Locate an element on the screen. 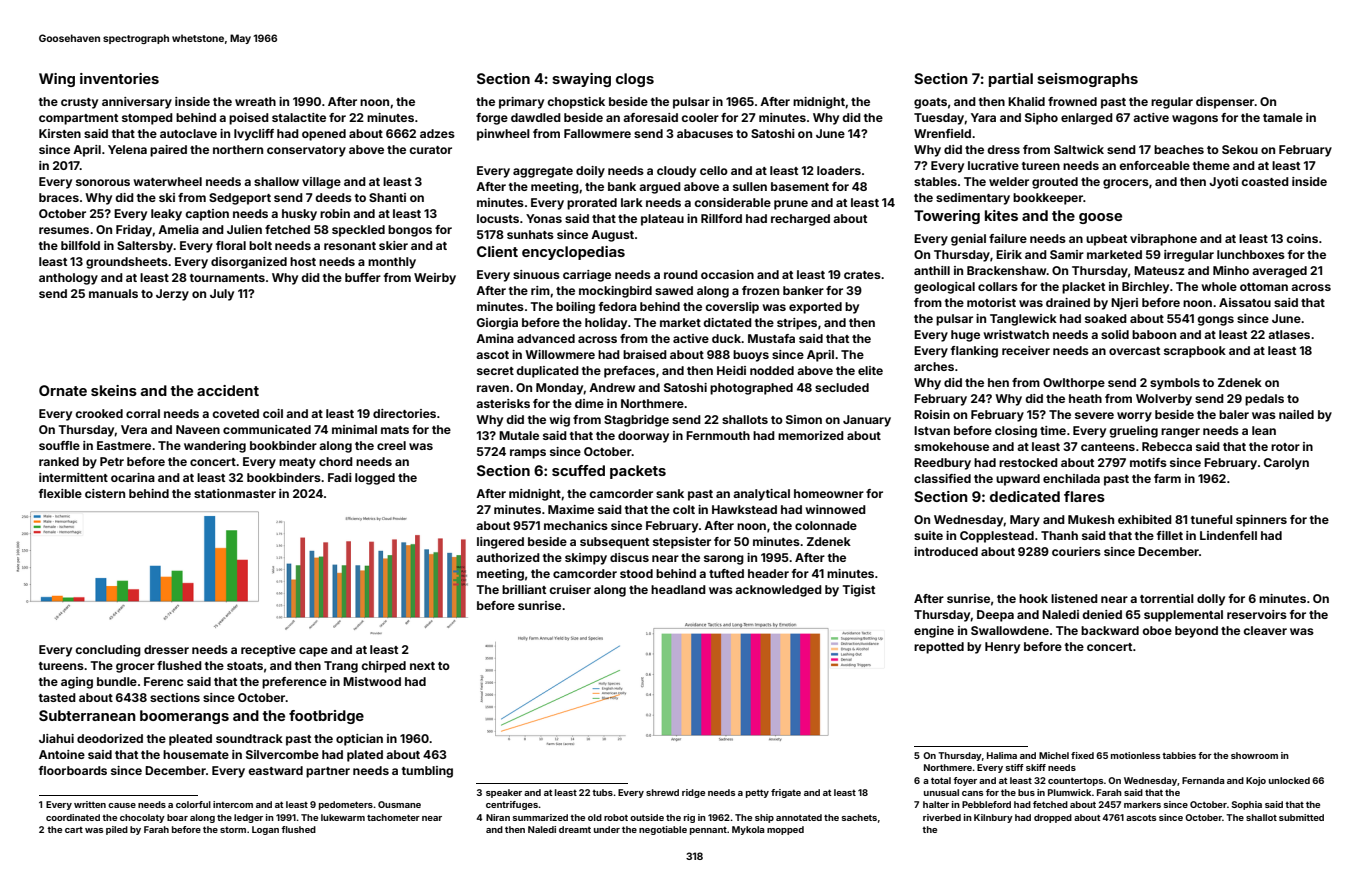 This screenshot has width=1372, height=887. Henry is located at coordinates (1002, 648).
